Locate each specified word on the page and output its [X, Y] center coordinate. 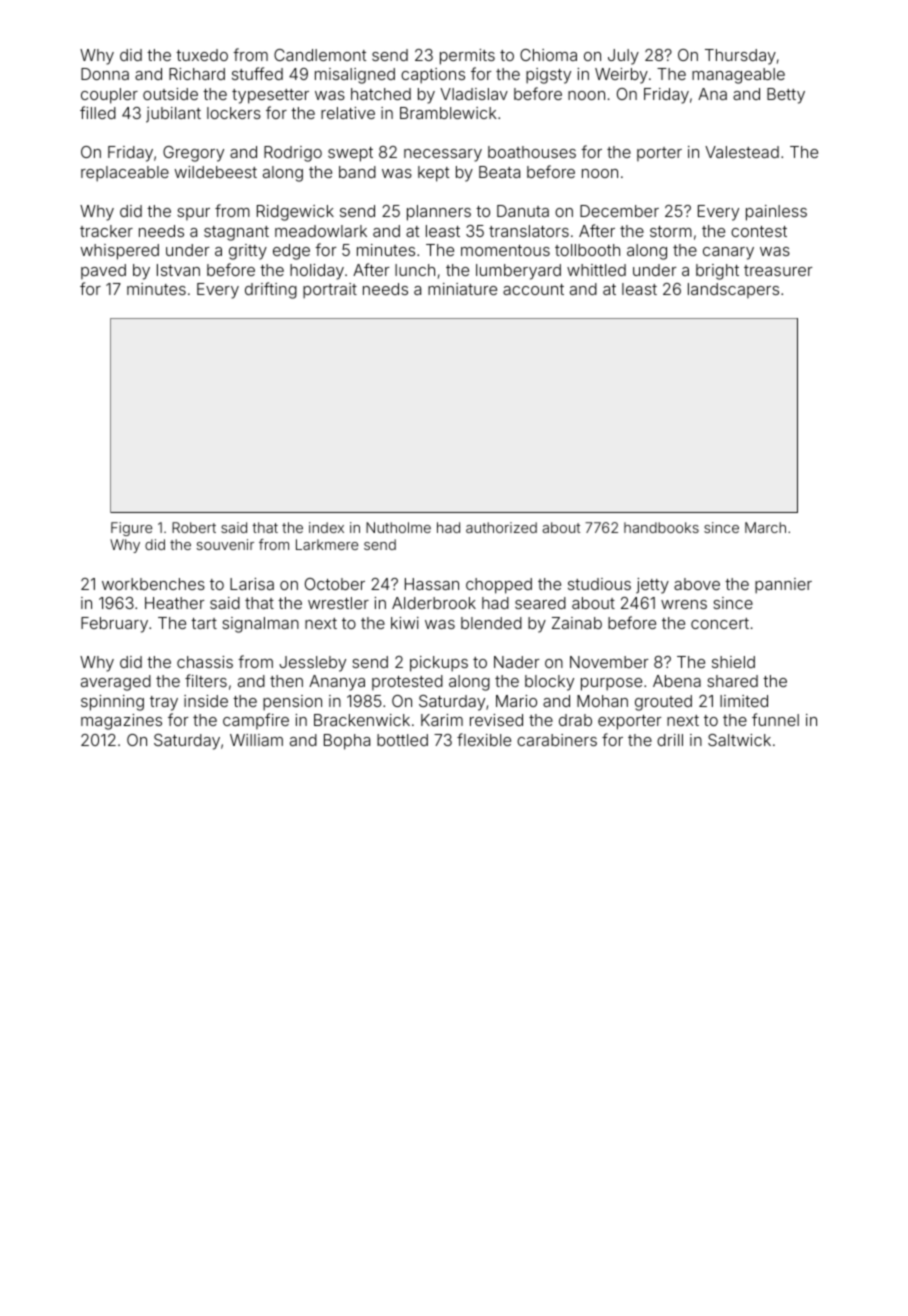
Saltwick [739, 740]
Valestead [742, 152]
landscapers [733, 290]
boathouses [532, 152]
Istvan [178, 270]
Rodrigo [293, 154]
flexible [484, 739]
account [533, 289]
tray [164, 703]
